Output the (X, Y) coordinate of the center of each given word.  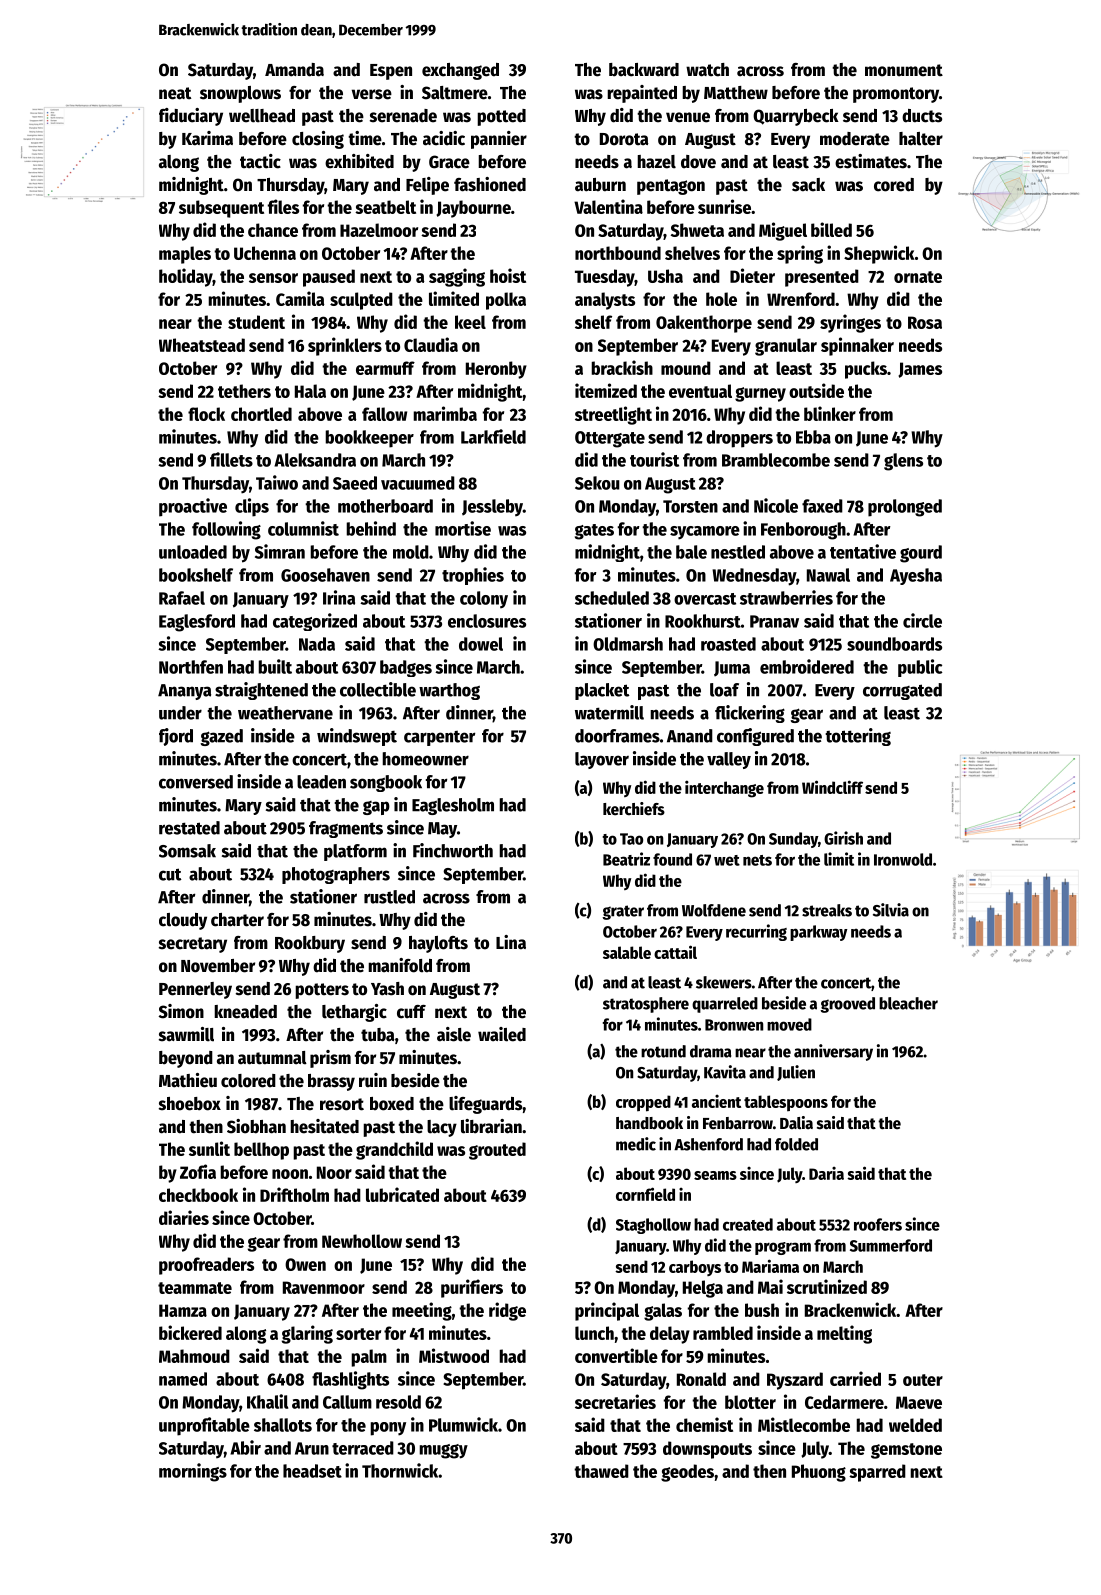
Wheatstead (202, 345)
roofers (878, 1224)
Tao (631, 839)
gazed (221, 737)
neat (175, 93)
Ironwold (903, 859)
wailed (502, 1034)
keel (470, 322)
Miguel (783, 231)
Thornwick (400, 1470)
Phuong (819, 1473)
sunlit (209, 1148)
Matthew (736, 93)
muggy (443, 1451)
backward (644, 70)
